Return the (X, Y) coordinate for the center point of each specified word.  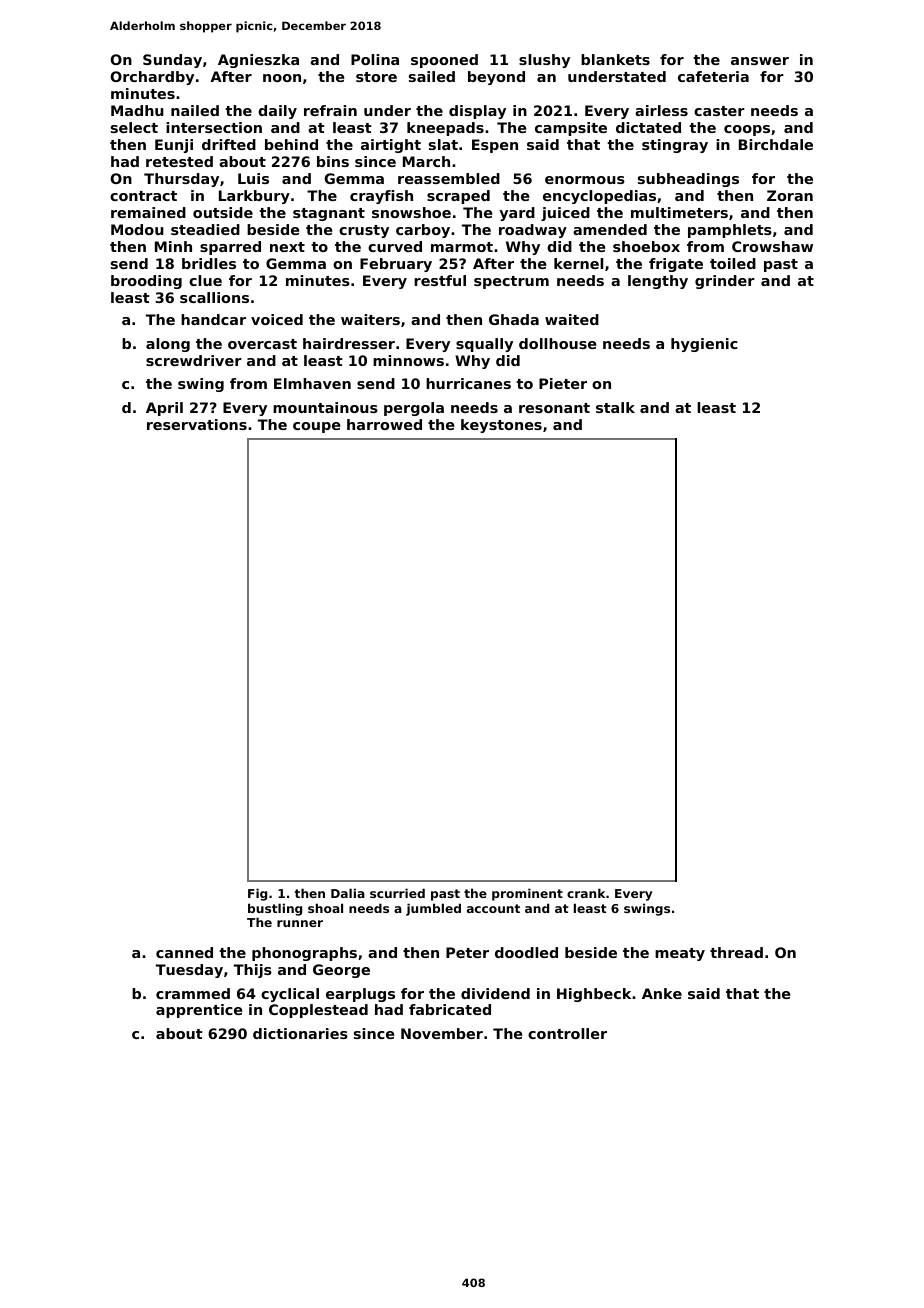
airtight (391, 146)
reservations (197, 424)
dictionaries (300, 1033)
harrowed (384, 424)
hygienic (704, 345)
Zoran (790, 195)
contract (143, 196)
